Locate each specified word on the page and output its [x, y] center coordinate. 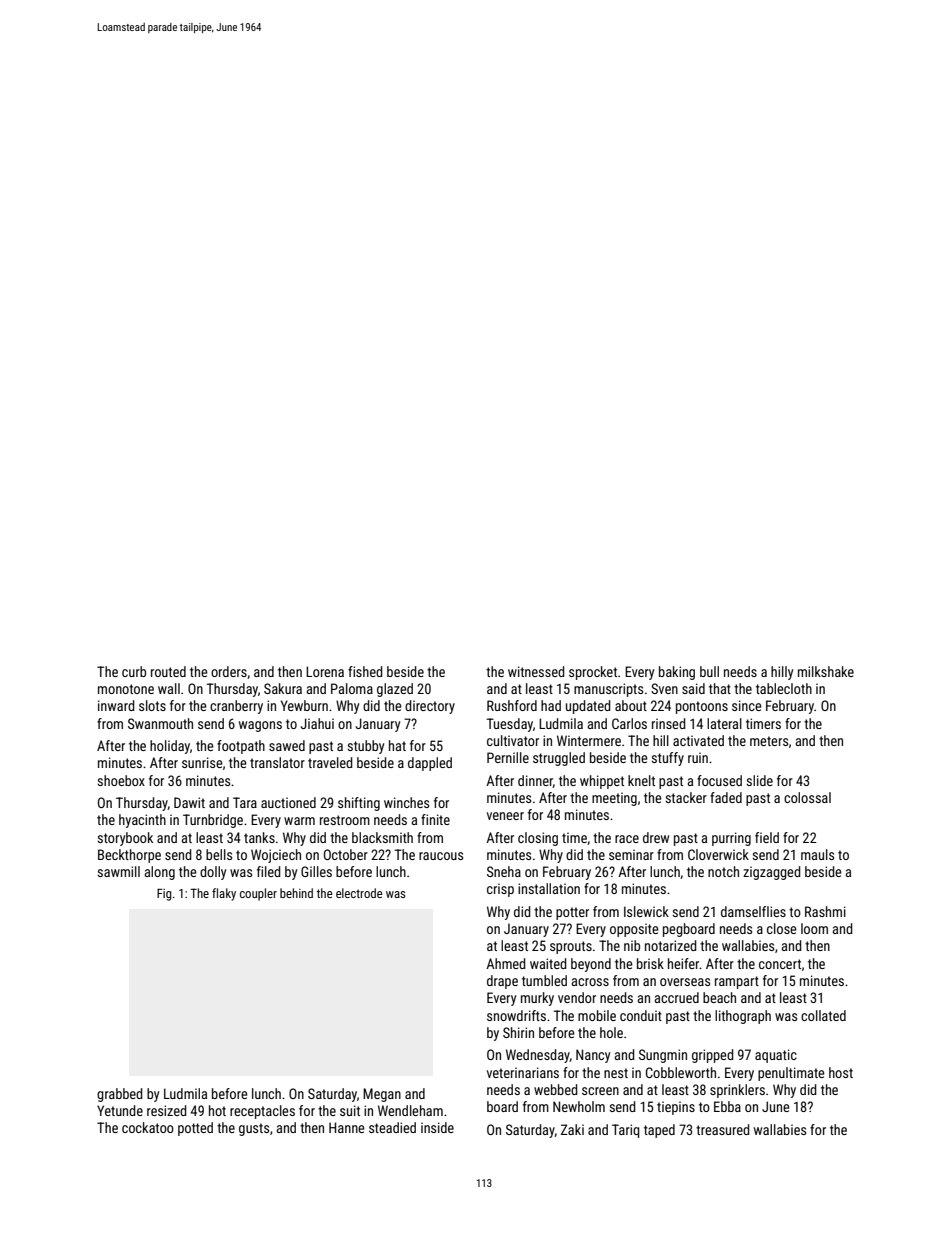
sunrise [202, 762]
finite [435, 819]
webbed [556, 1089]
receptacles [262, 1112]
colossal [807, 797]
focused [719, 780]
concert [780, 964]
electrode [359, 893]
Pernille [508, 757]
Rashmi [825, 911]
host [841, 1072]
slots [152, 705]
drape [502, 982]
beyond [591, 965]
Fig [164, 894]
